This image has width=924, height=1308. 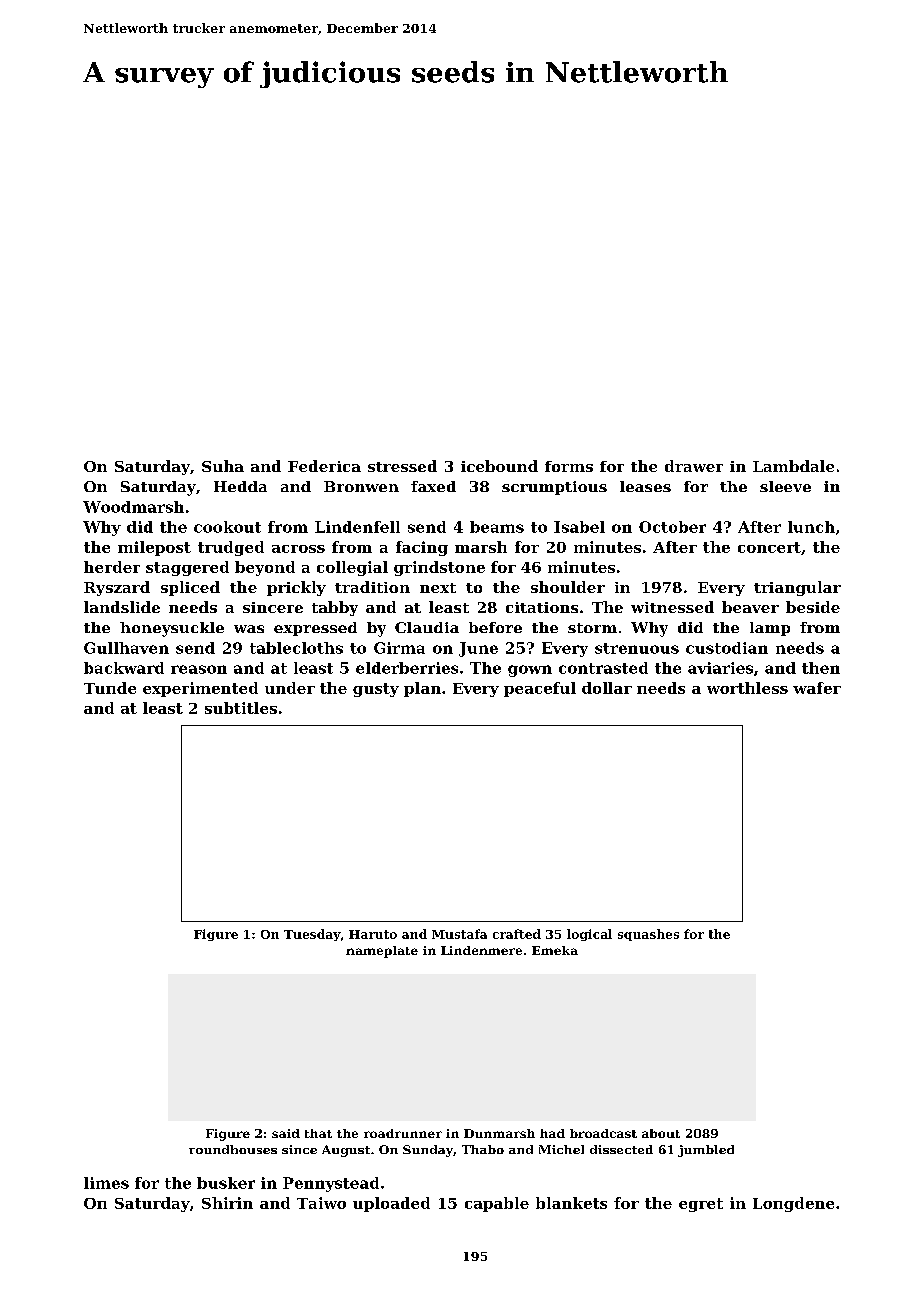 I want to click on beams, so click(x=497, y=527).
